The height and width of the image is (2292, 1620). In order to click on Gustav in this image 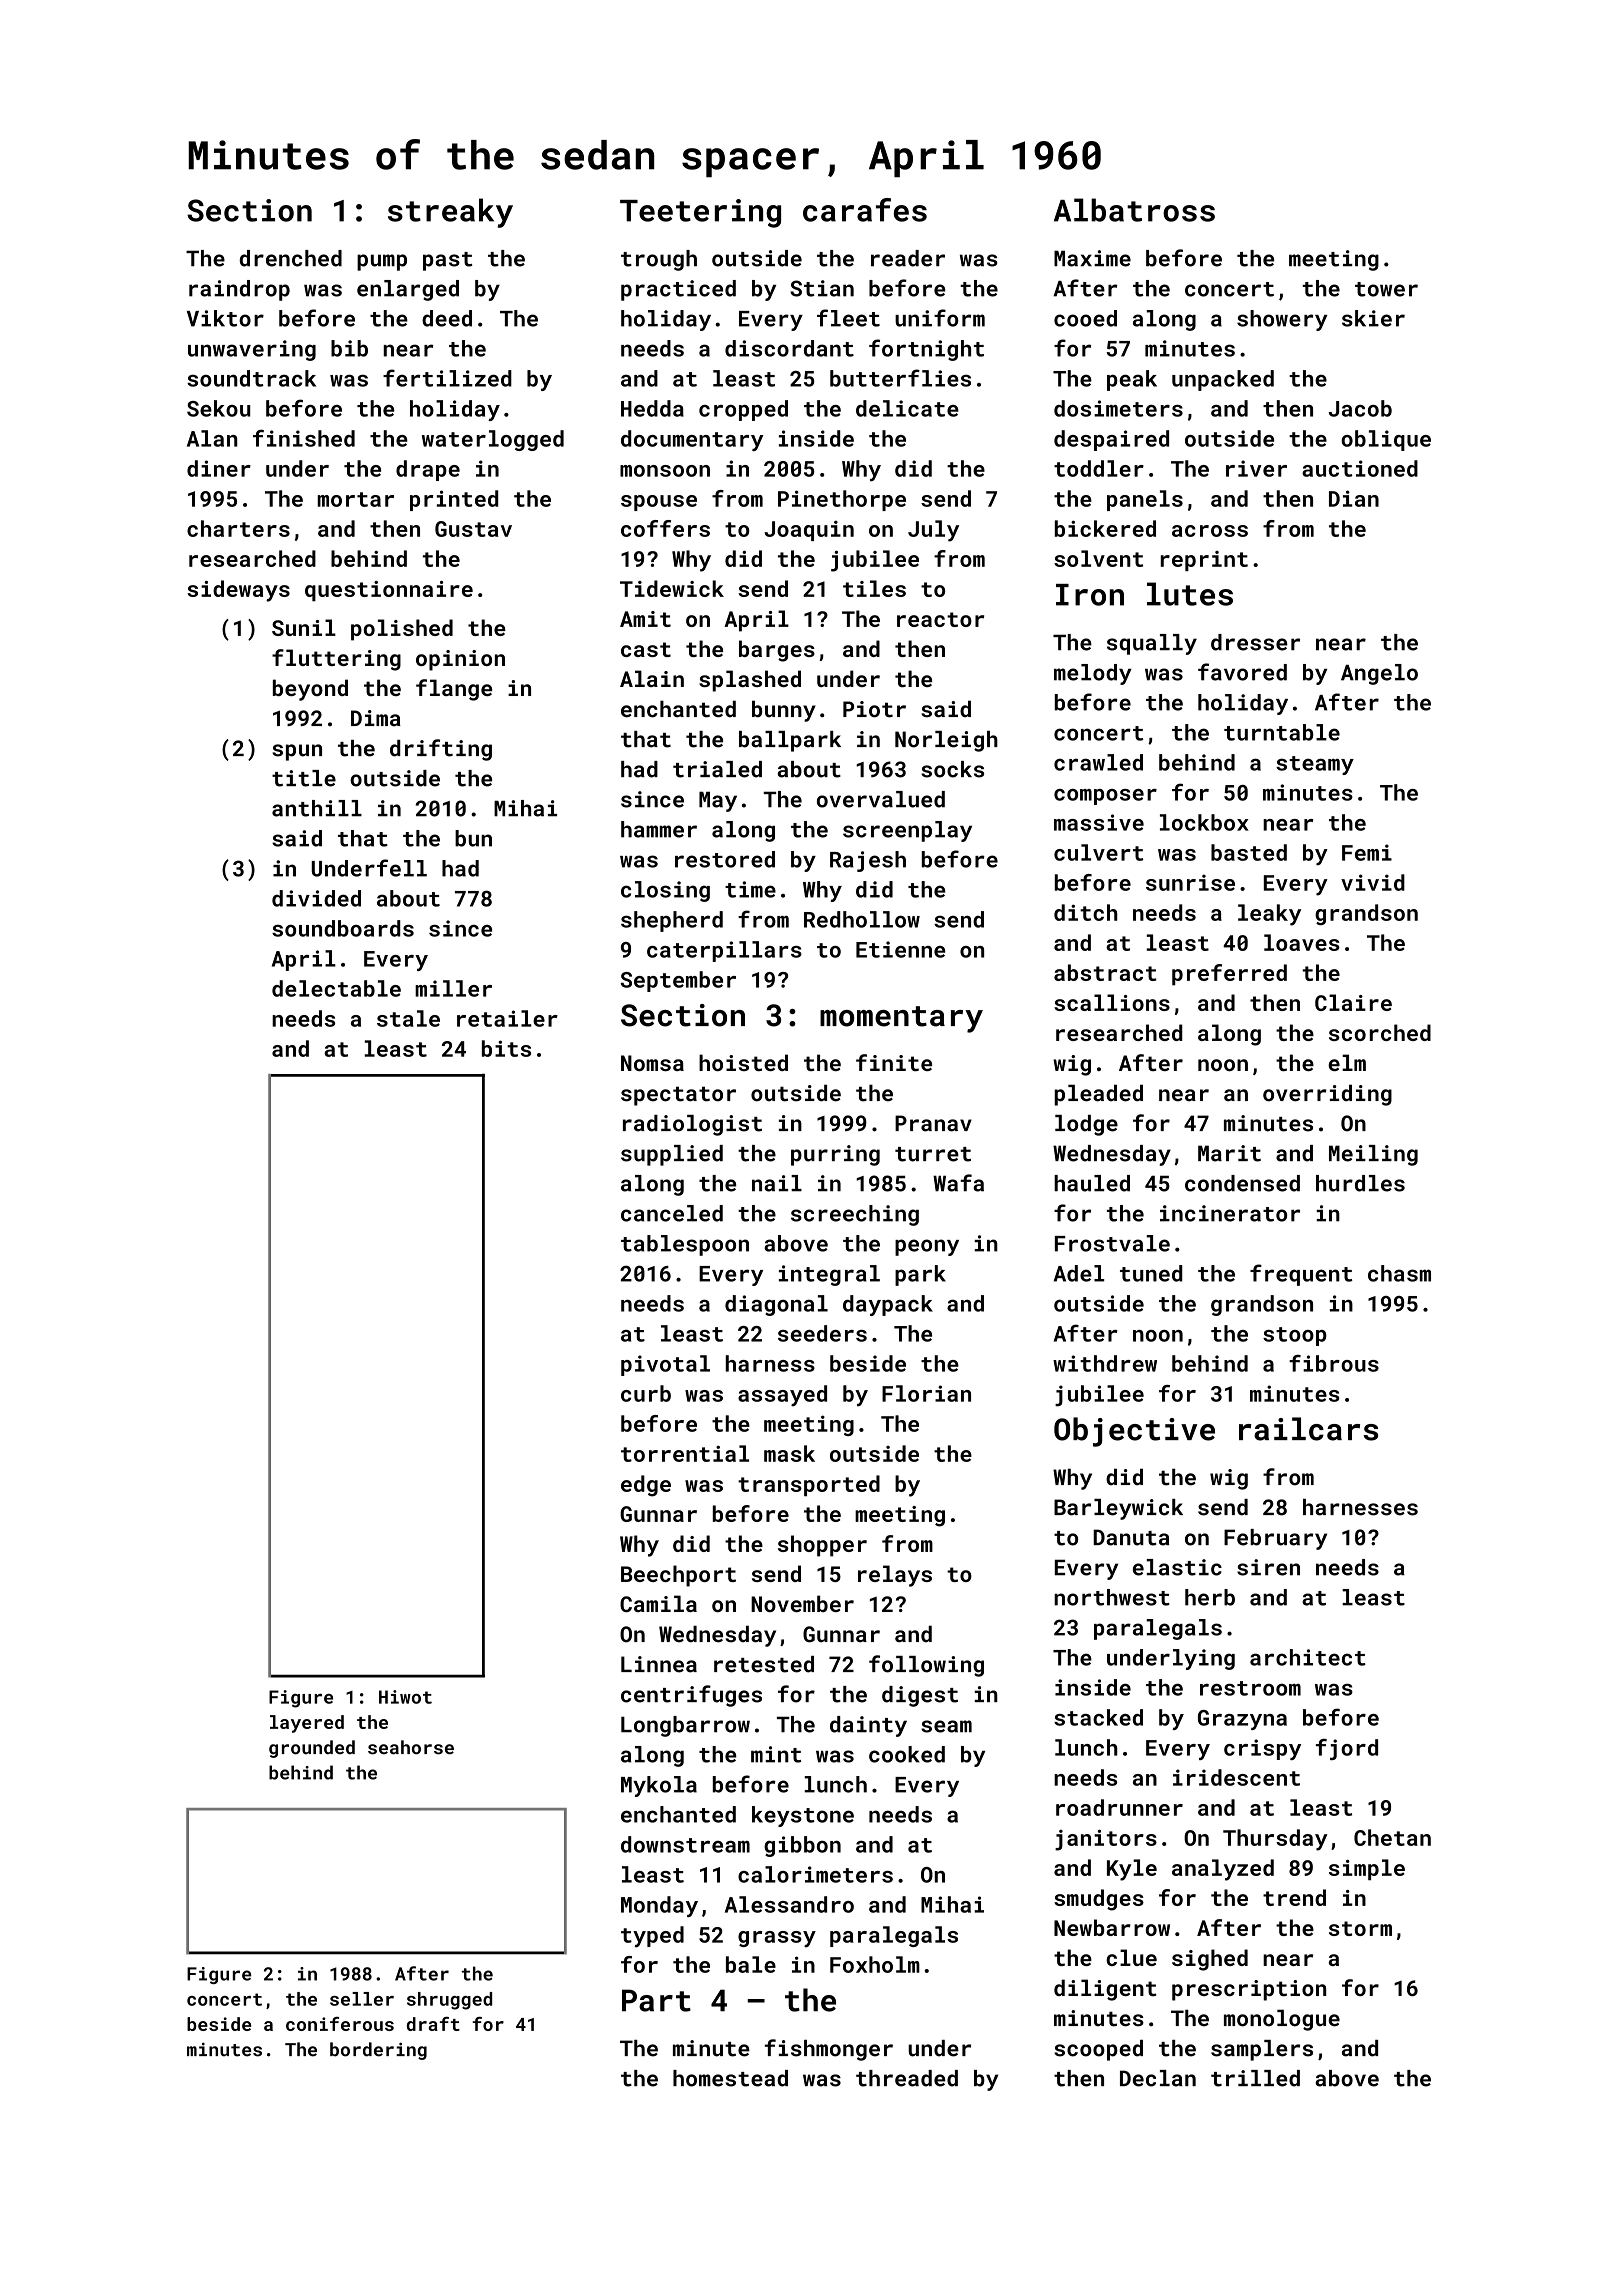, I will do `click(473, 529)`.
